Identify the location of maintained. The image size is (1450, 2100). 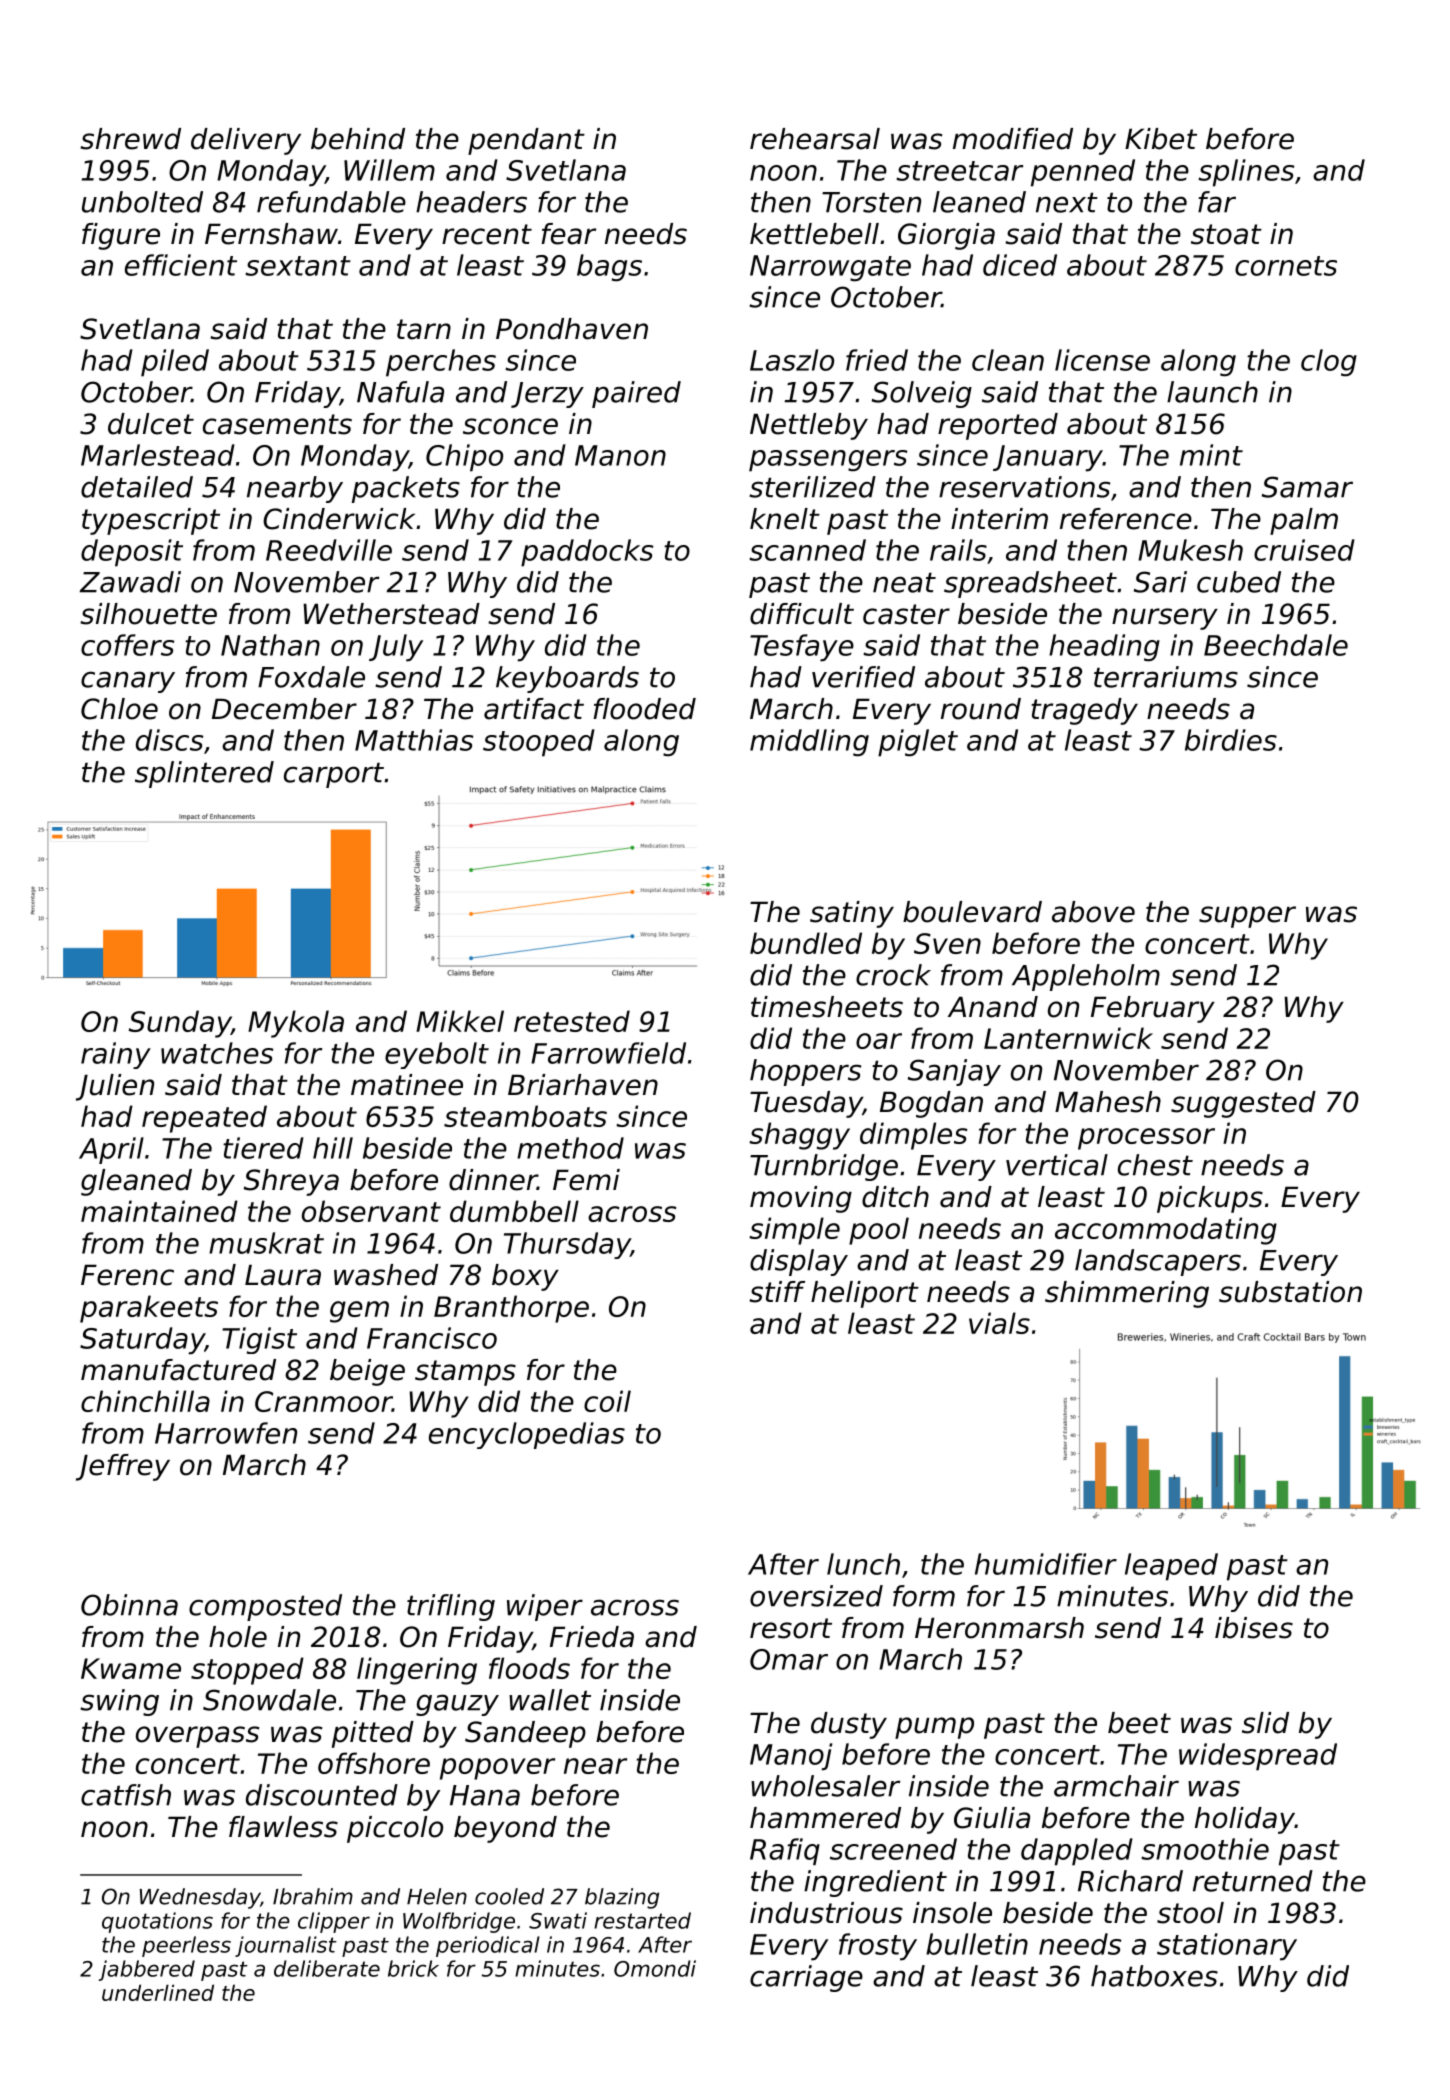
(159, 1211).
